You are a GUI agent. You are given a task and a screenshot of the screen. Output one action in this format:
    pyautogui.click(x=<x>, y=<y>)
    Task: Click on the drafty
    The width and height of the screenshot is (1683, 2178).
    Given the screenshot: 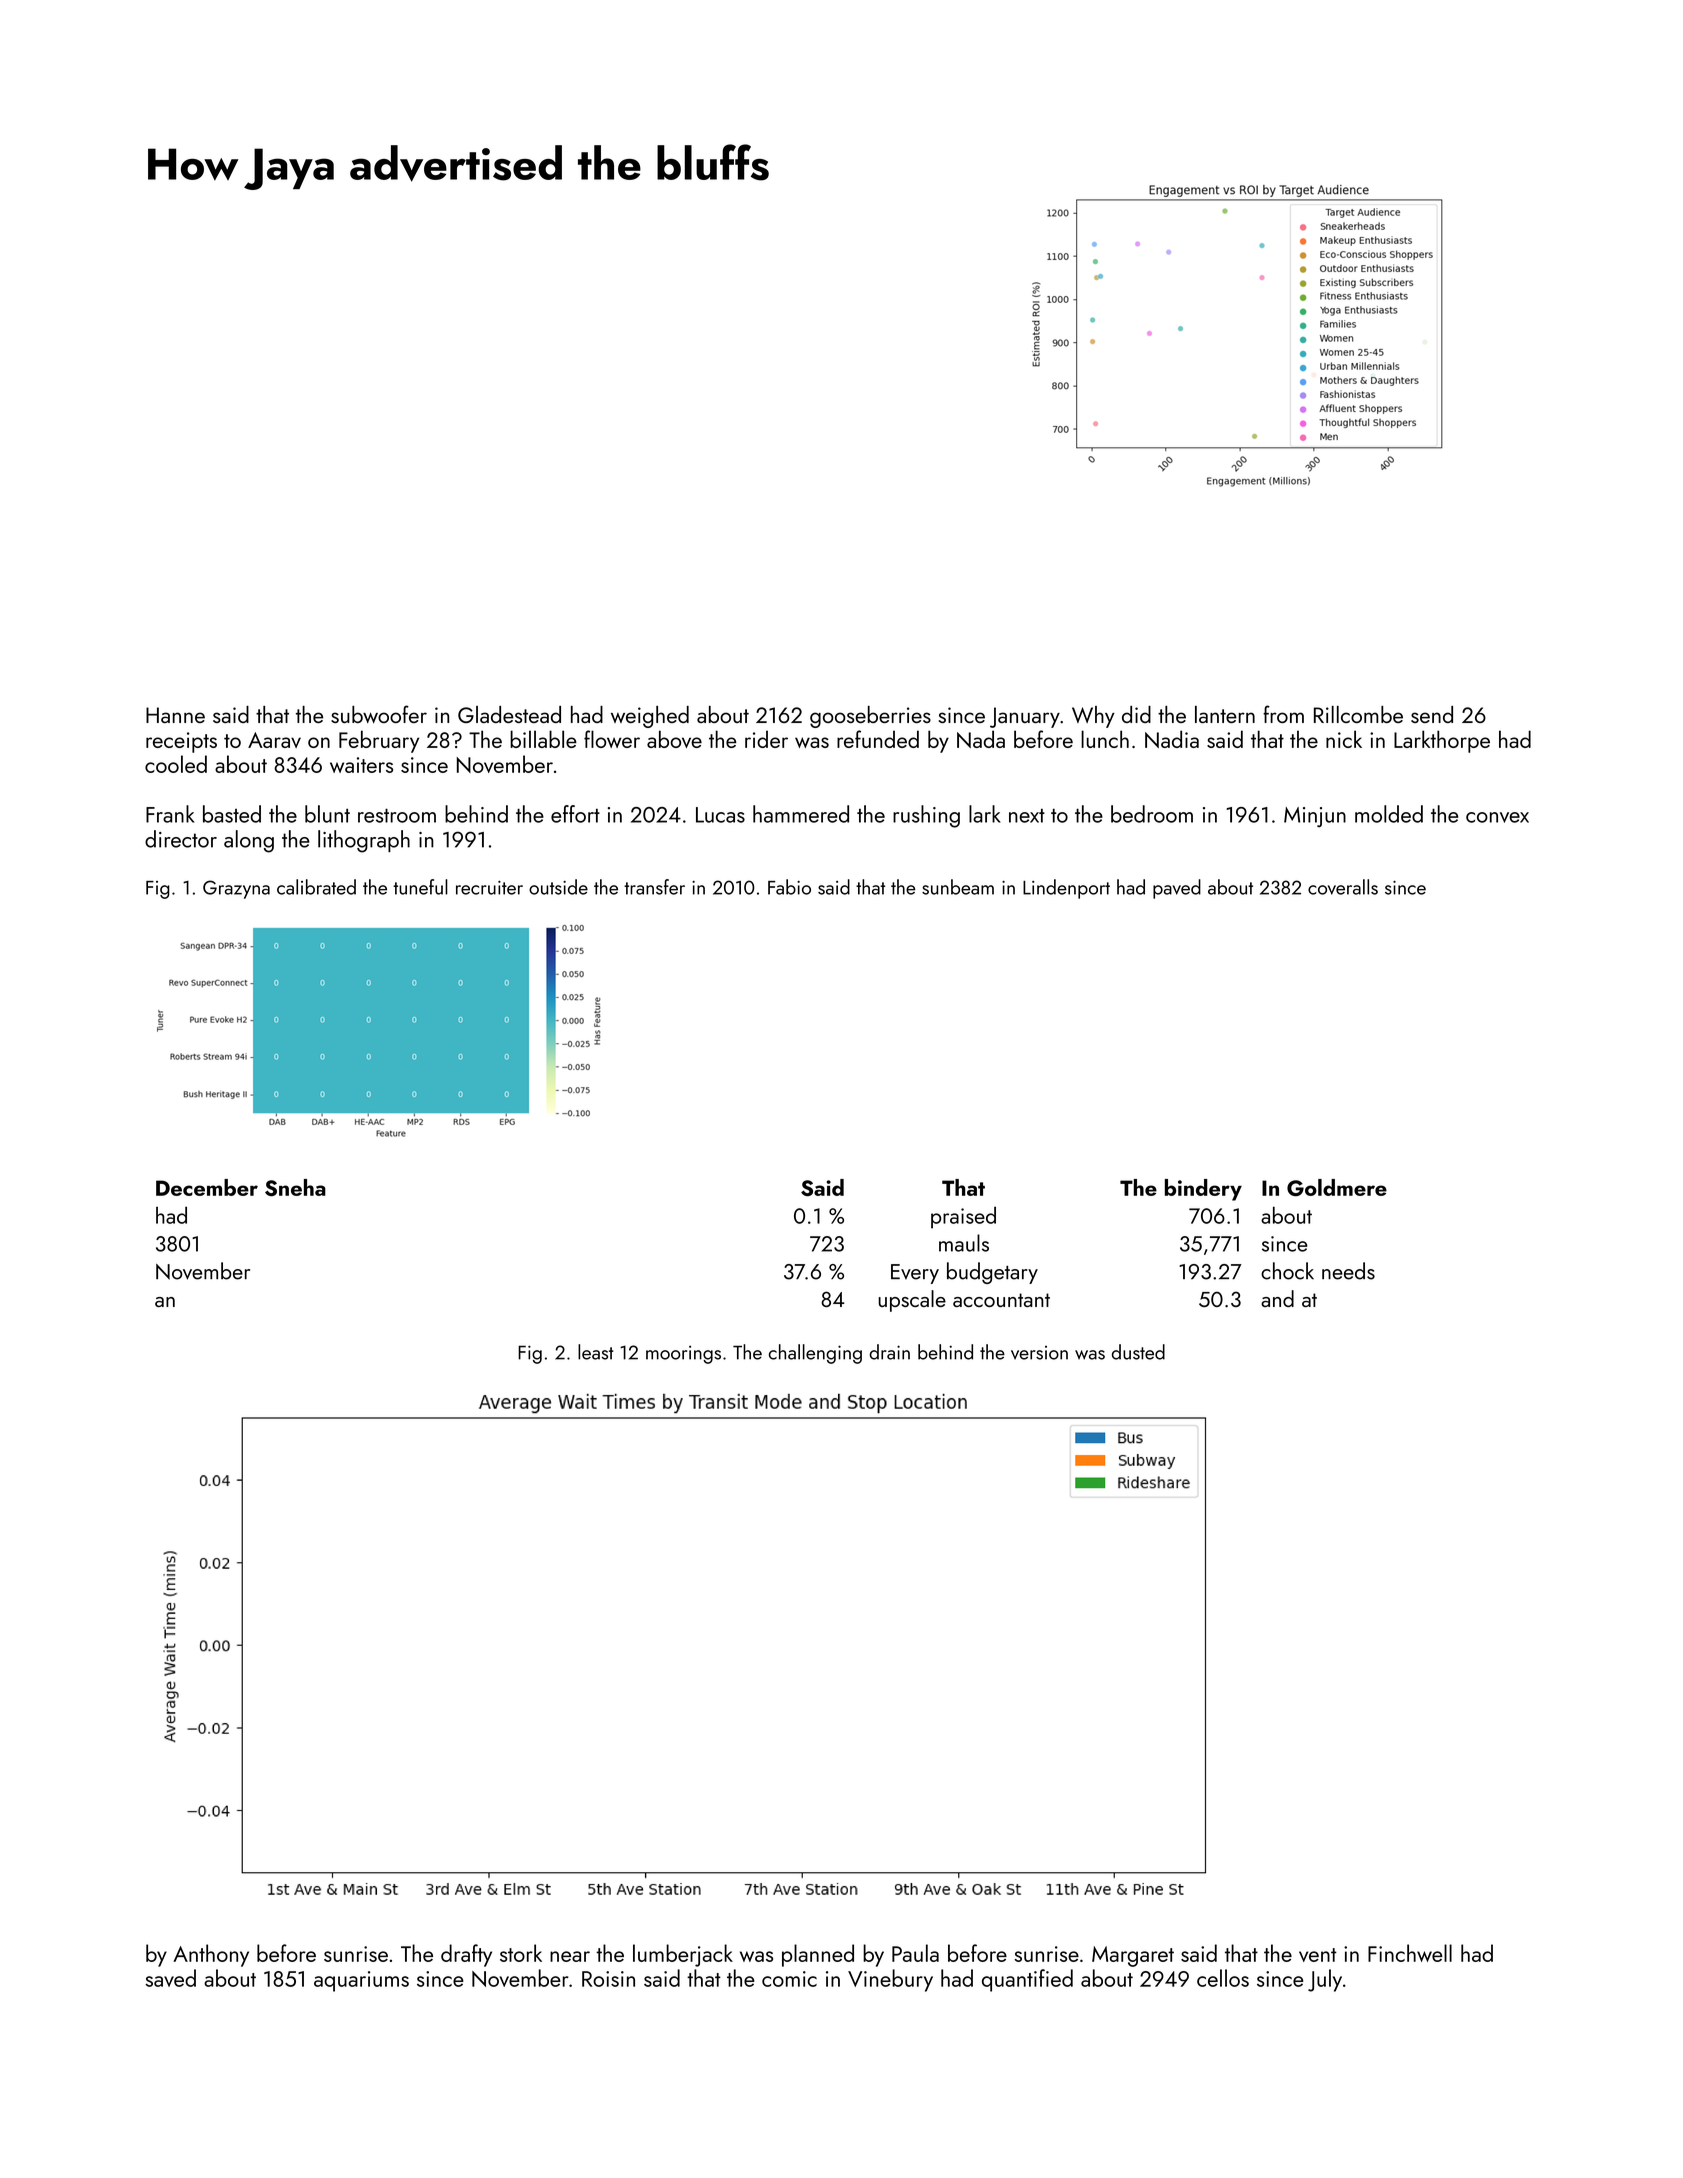 What is the action you would take?
    pyautogui.click(x=466, y=1955)
